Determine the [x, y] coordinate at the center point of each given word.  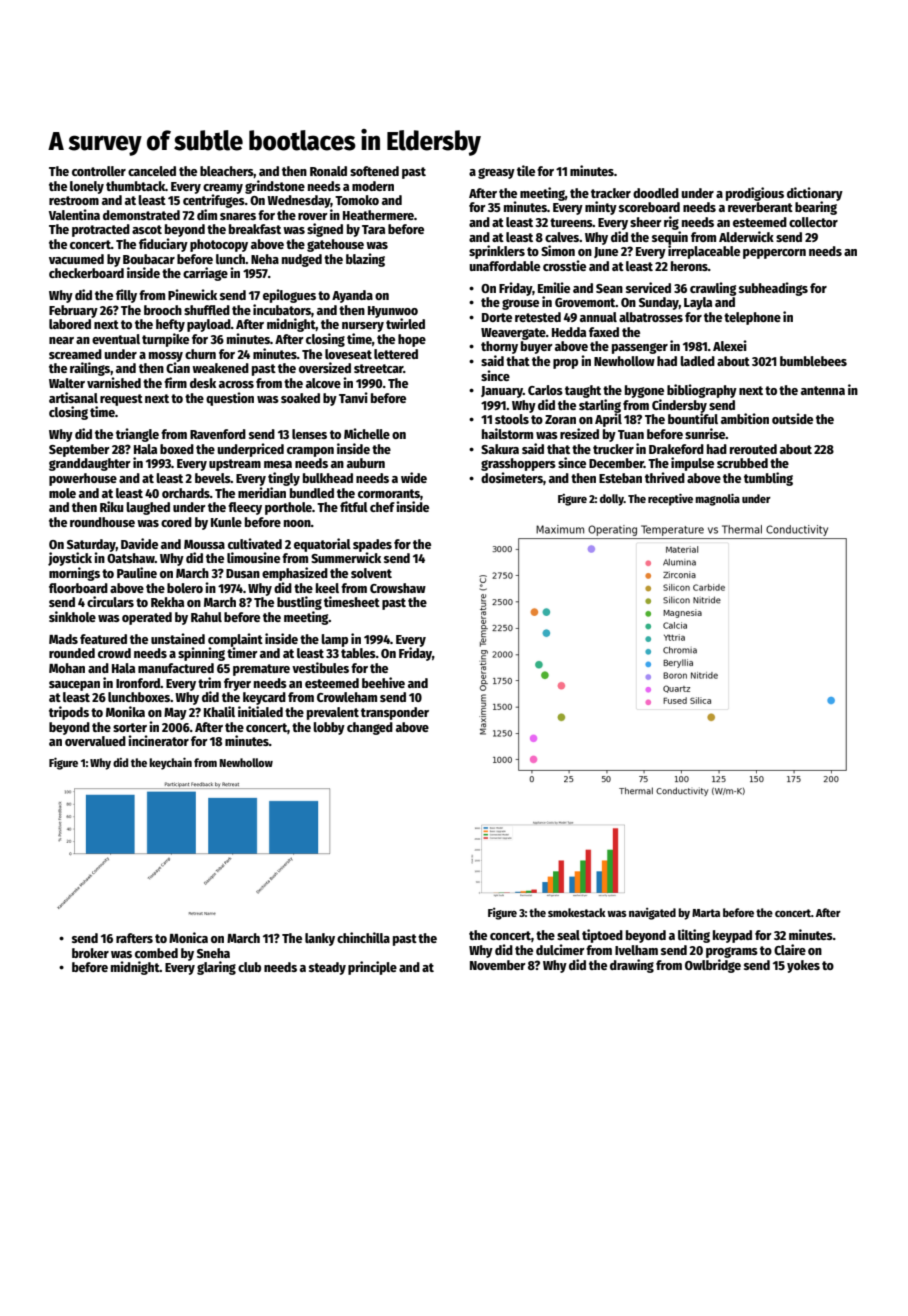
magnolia [717, 499]
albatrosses [651, 317]
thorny [499, 347]
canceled [152, 171]
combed [156, 953]
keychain [170, 763]
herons [689, 266]
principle [372, 968]
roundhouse [102, 522]
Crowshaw [398, 588]
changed [370, 728]
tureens [571, 222]
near [61, 340]
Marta [706, 913]
